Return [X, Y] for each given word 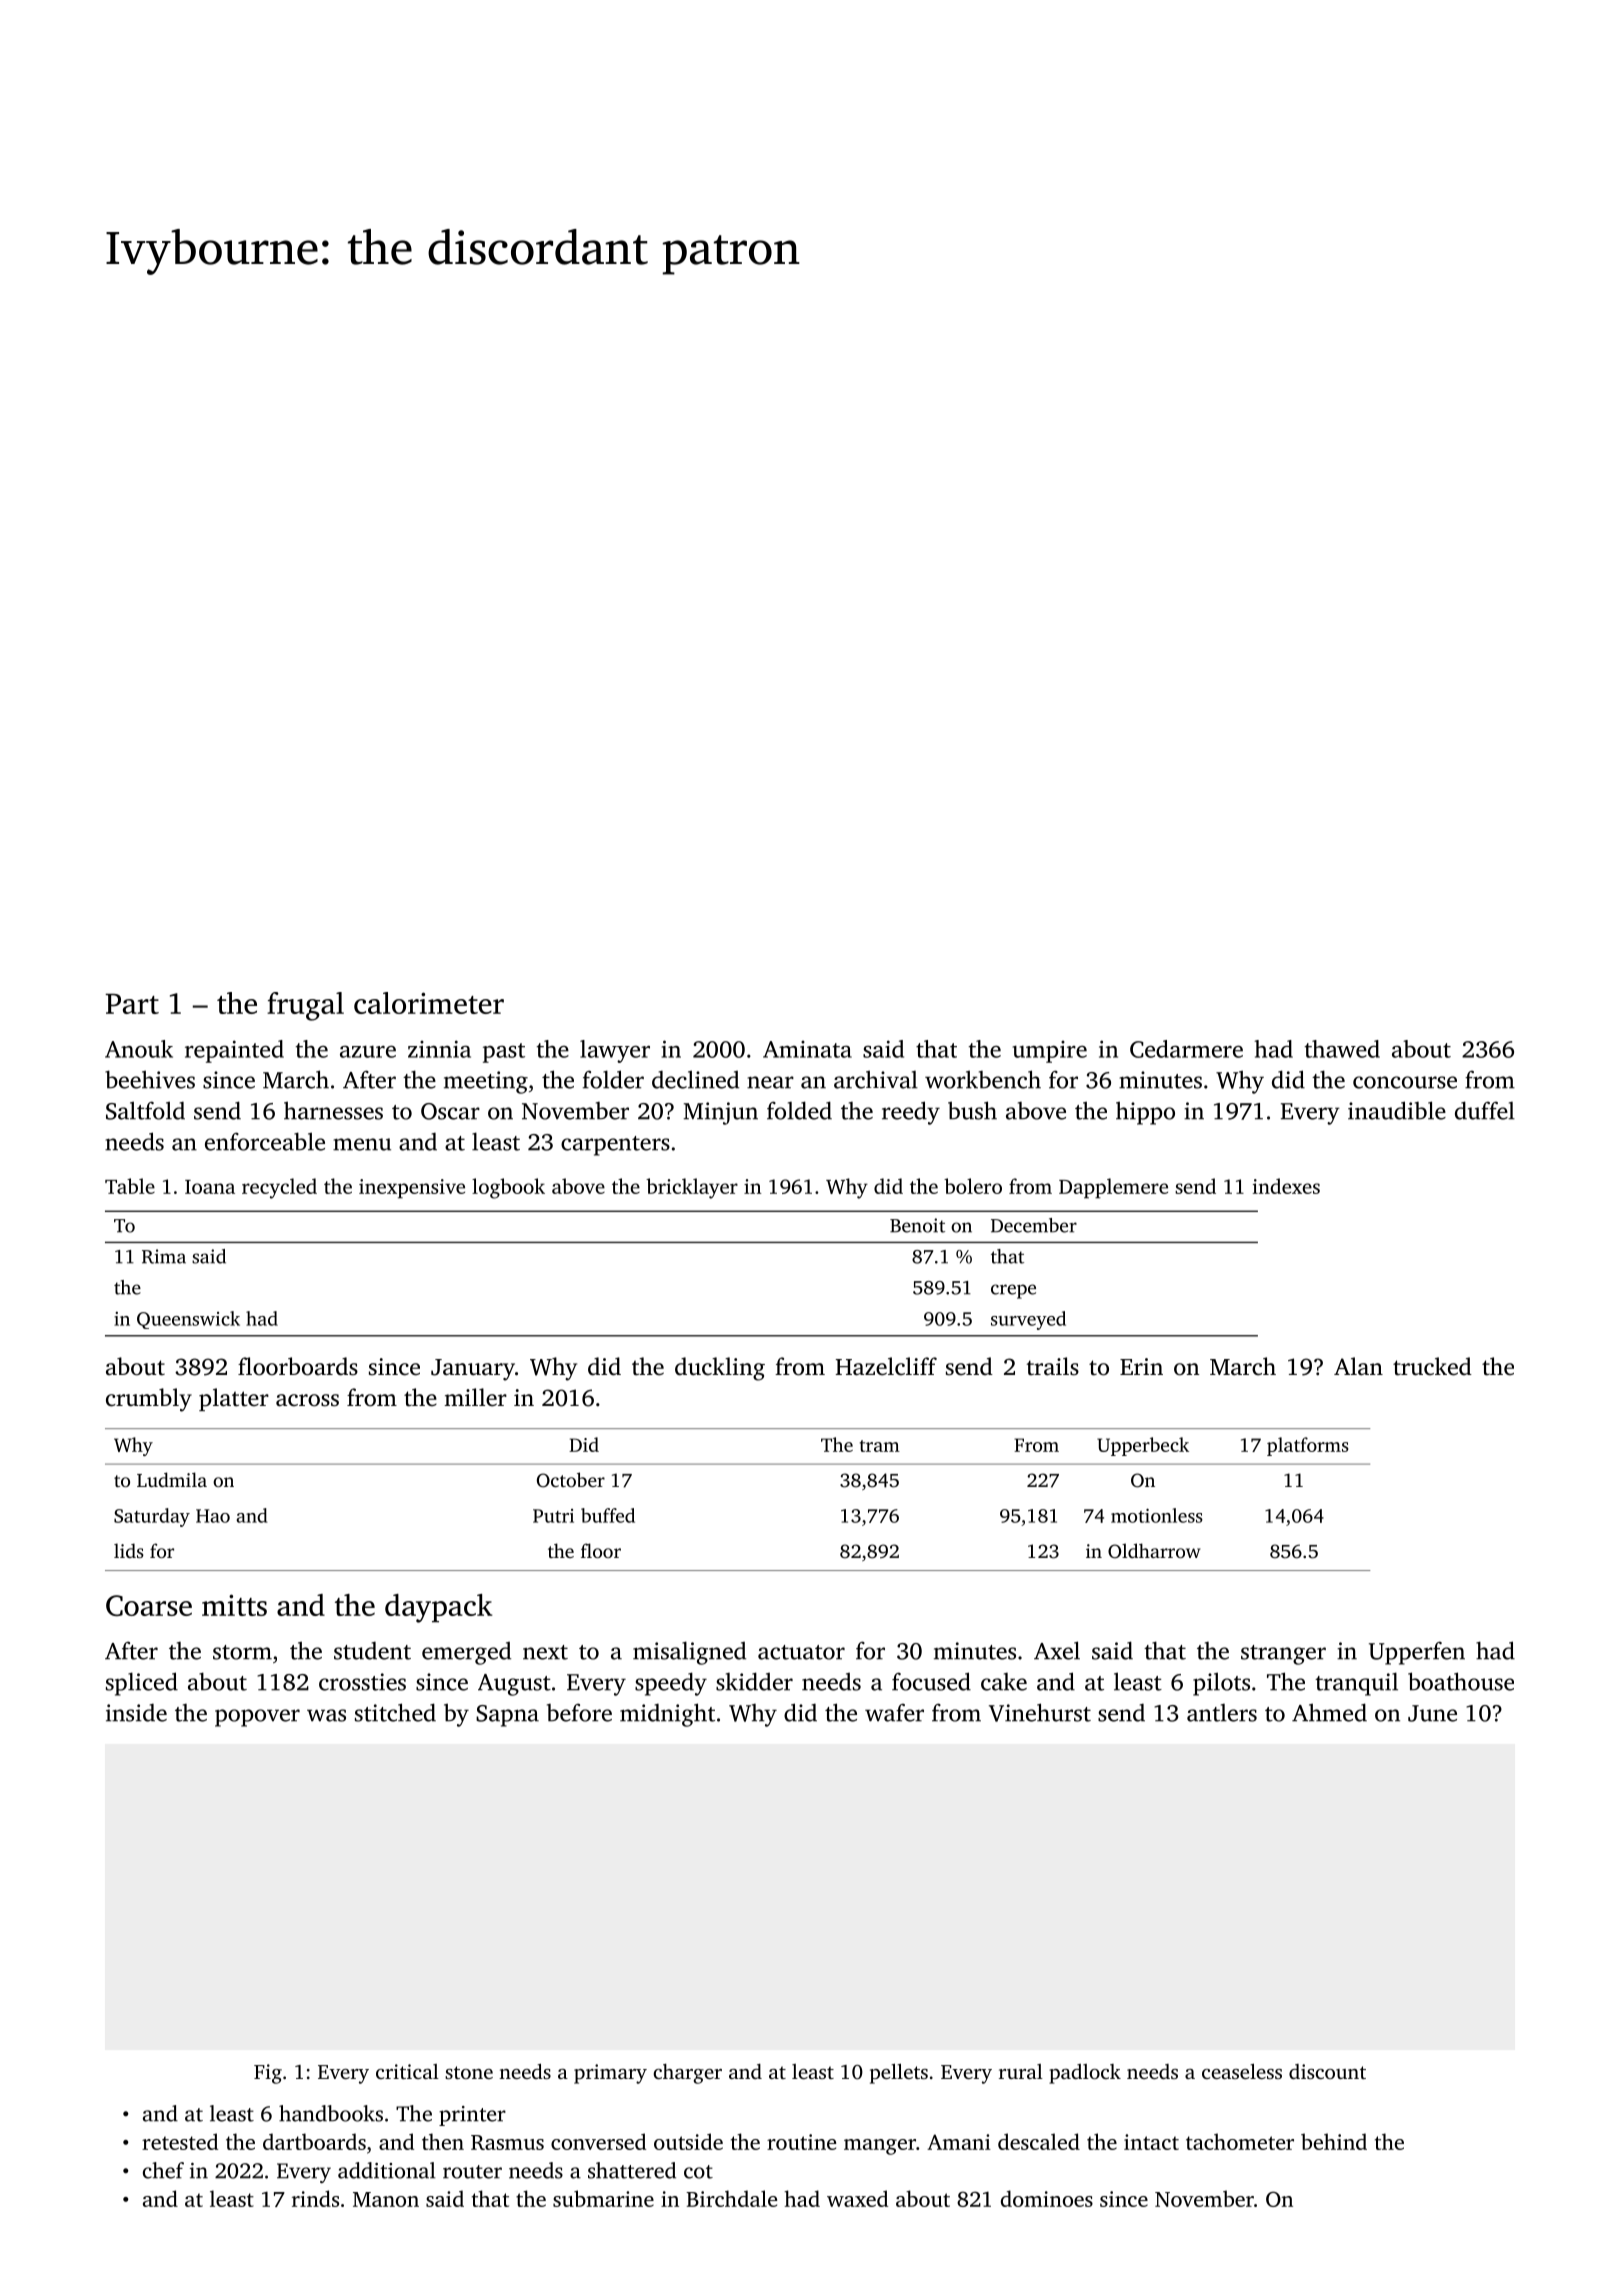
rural [1021, 2071]
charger [687, 2074]
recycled [279, 1188]
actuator [801, 1652]
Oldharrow [1154, 1551]
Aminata [807, 1049]
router [472, 2172]
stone [469, 2072]
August [514, 1685]
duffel [1485, 1110]
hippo [1145, 1113]
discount [1327, 2071]
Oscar [450, 1111]
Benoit [917, 1225]
